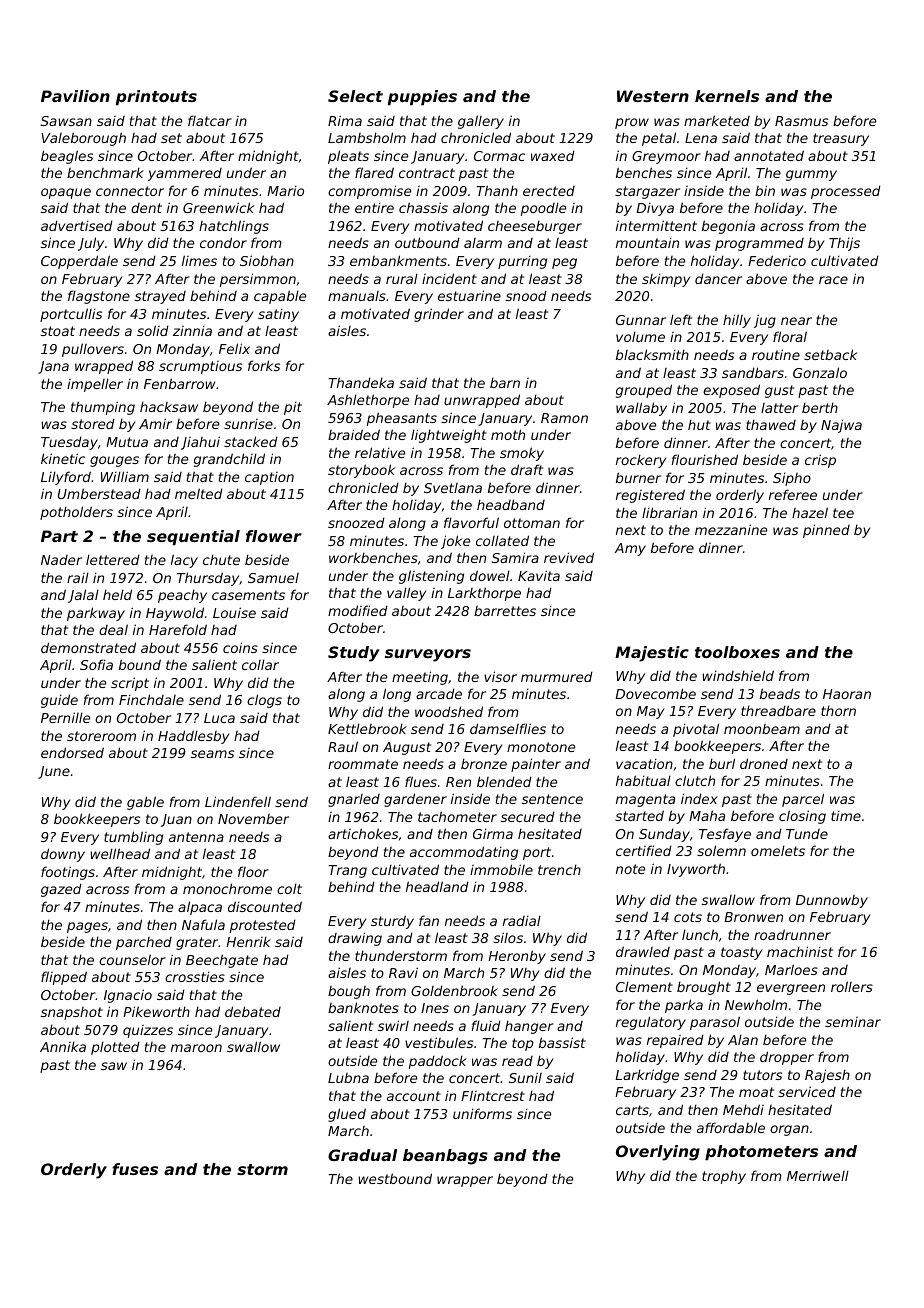 The height and width of the page is (1308, 924). What do you see at coordinates (724, 1177) in the page?
I see `trophy` at bounding box center [724, 1177].
